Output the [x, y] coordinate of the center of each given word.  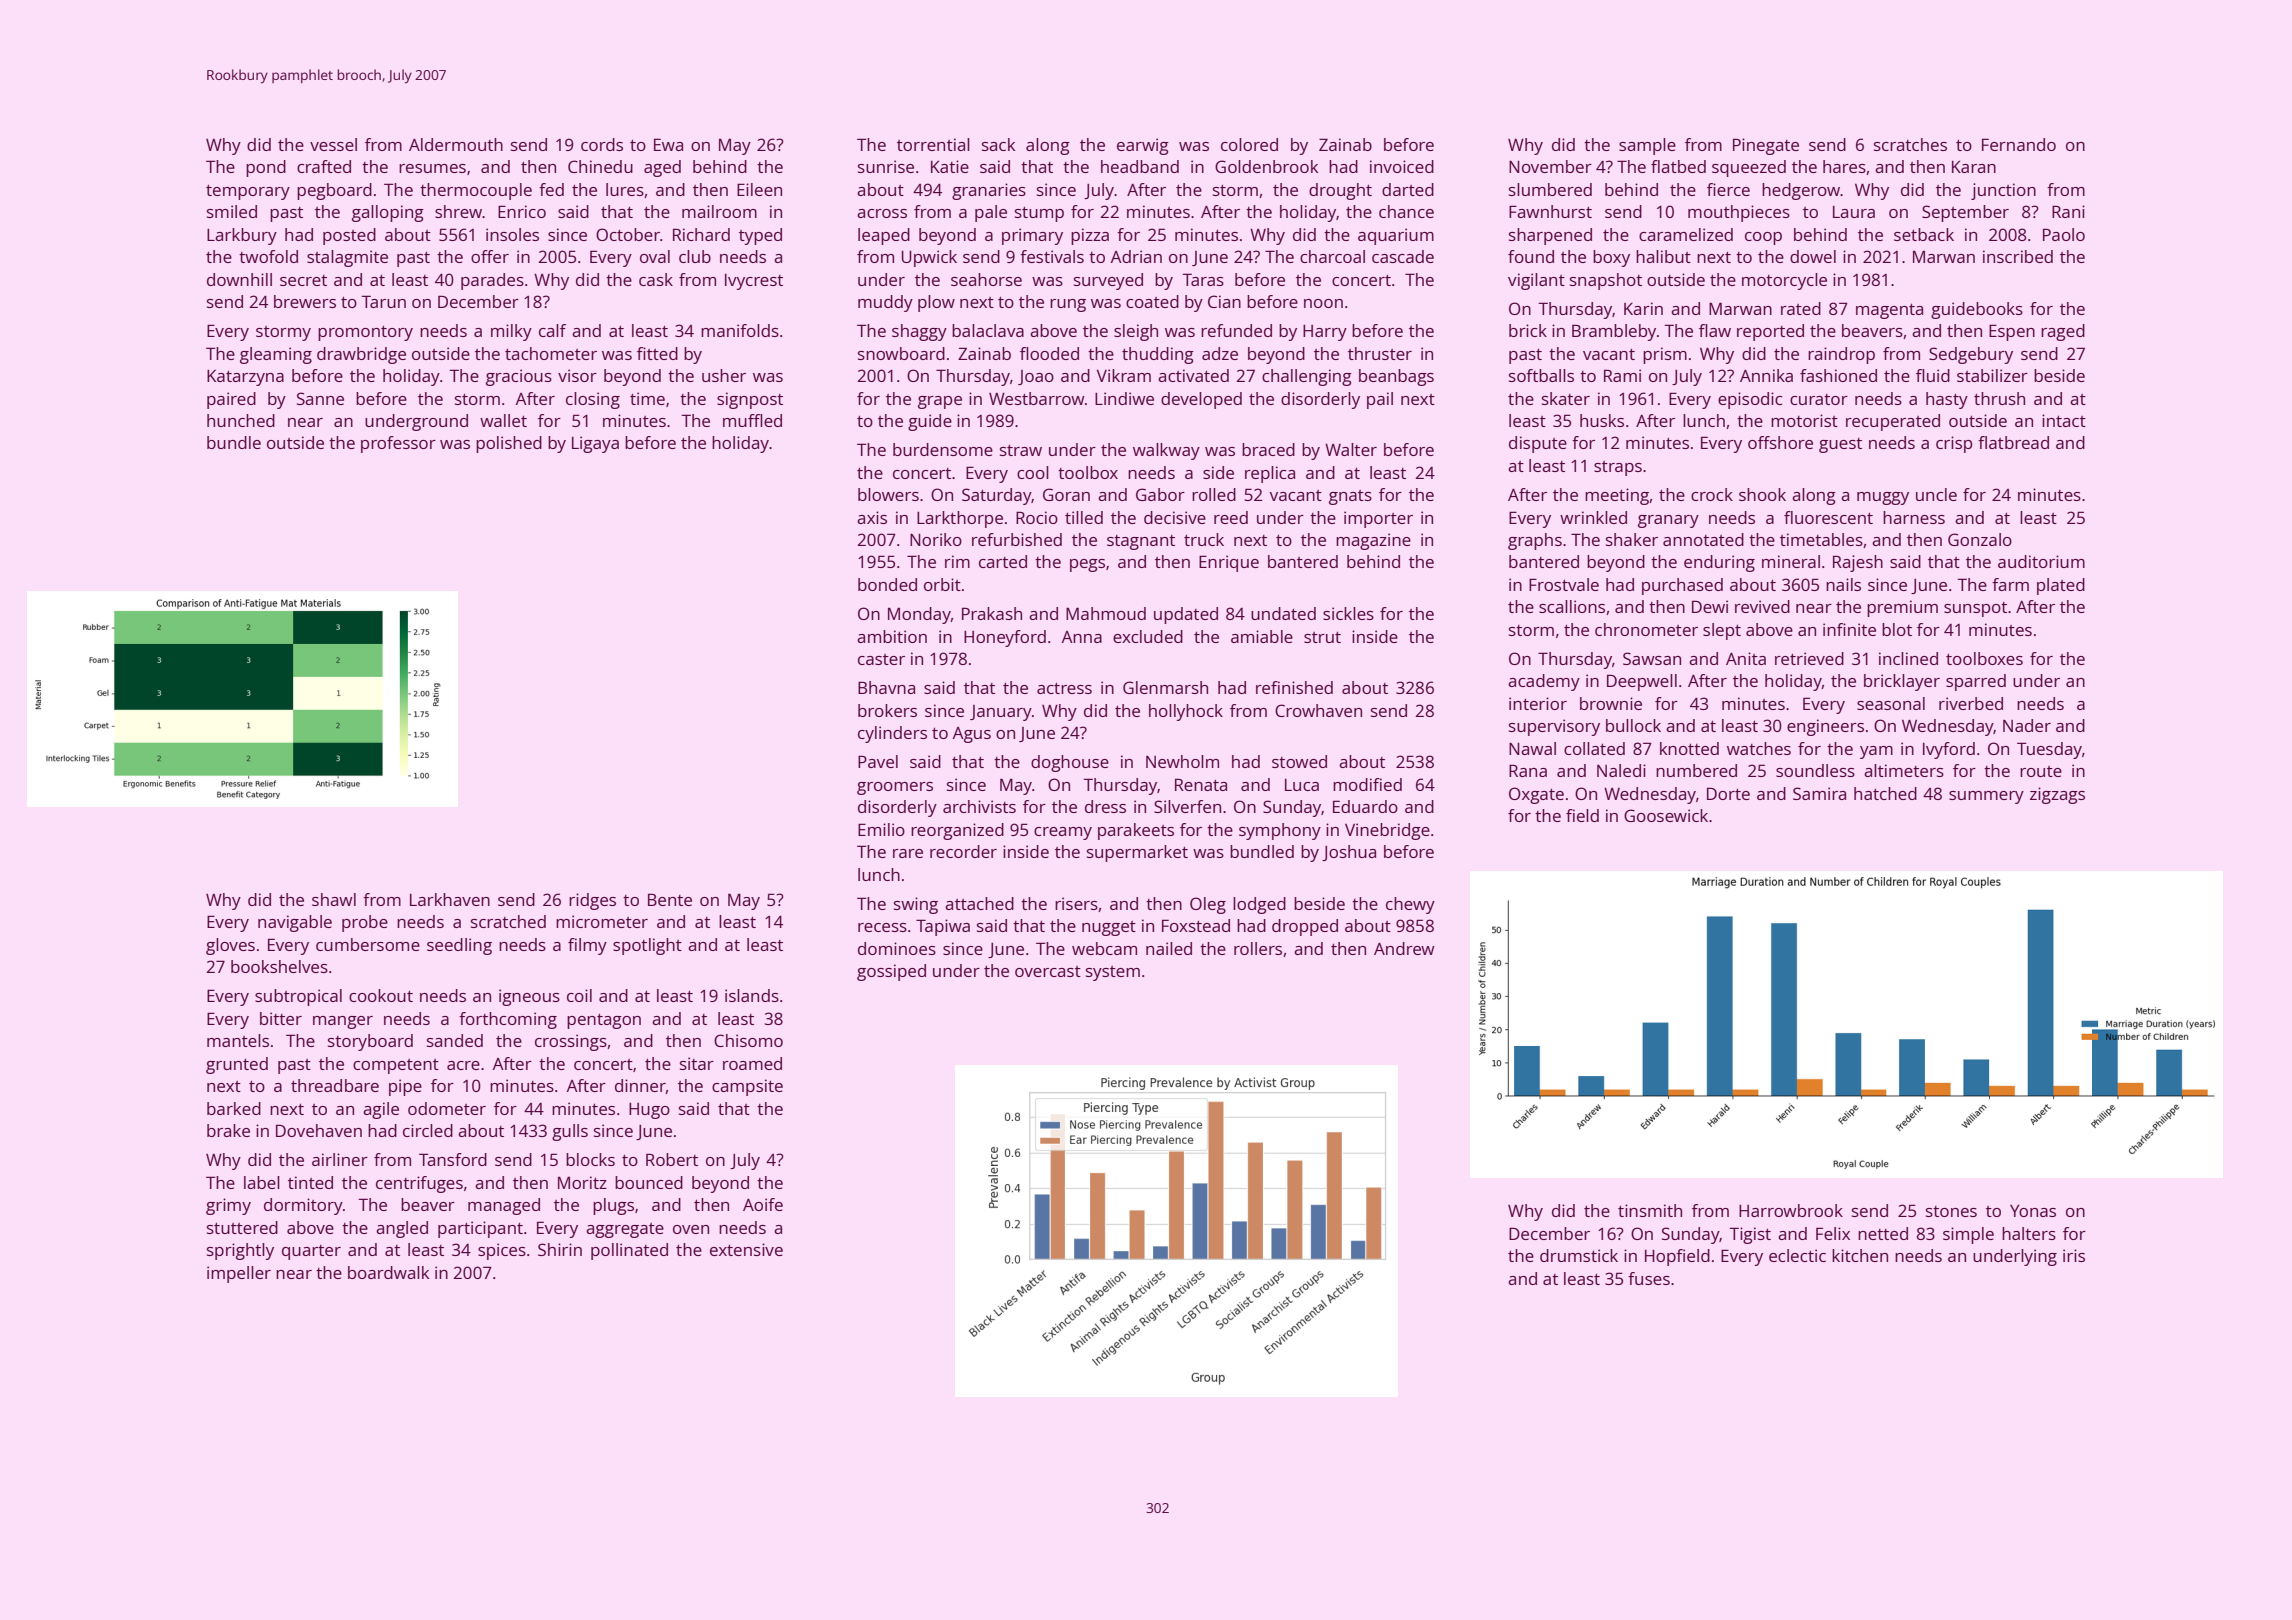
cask [656, 279]
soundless [1815, 770]
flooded [1049, 353]
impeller [239, 1274]
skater [1566, 398]
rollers [1258, 948]
